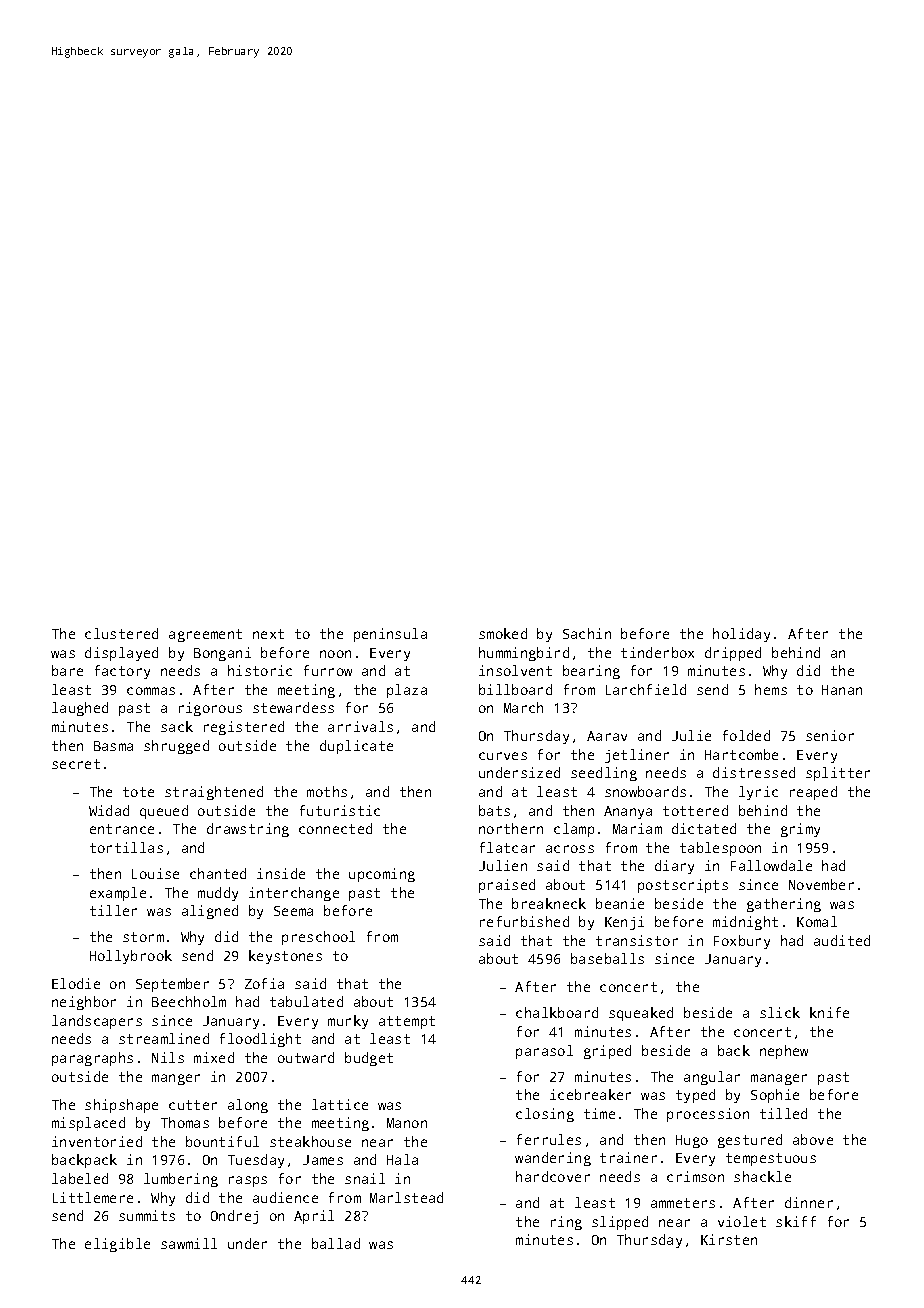 The height and width of the screenshot is (1308, 924). What do you see at coordinates (306, 1057) in the screenshot?
I see `outward` at bounding box center [306, 1057].
